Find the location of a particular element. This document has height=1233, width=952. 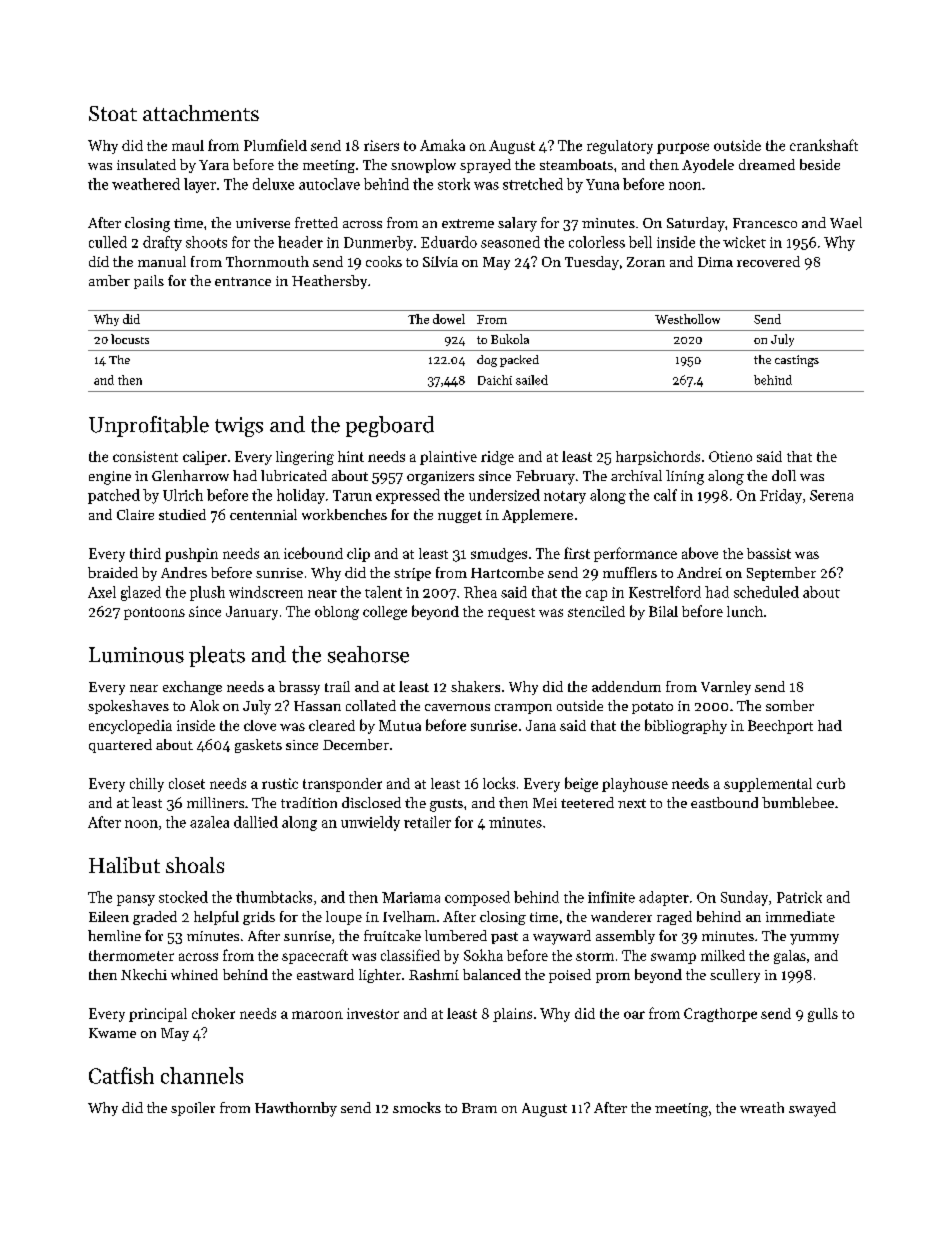

Bram is located at coordinates (479, 1108).
